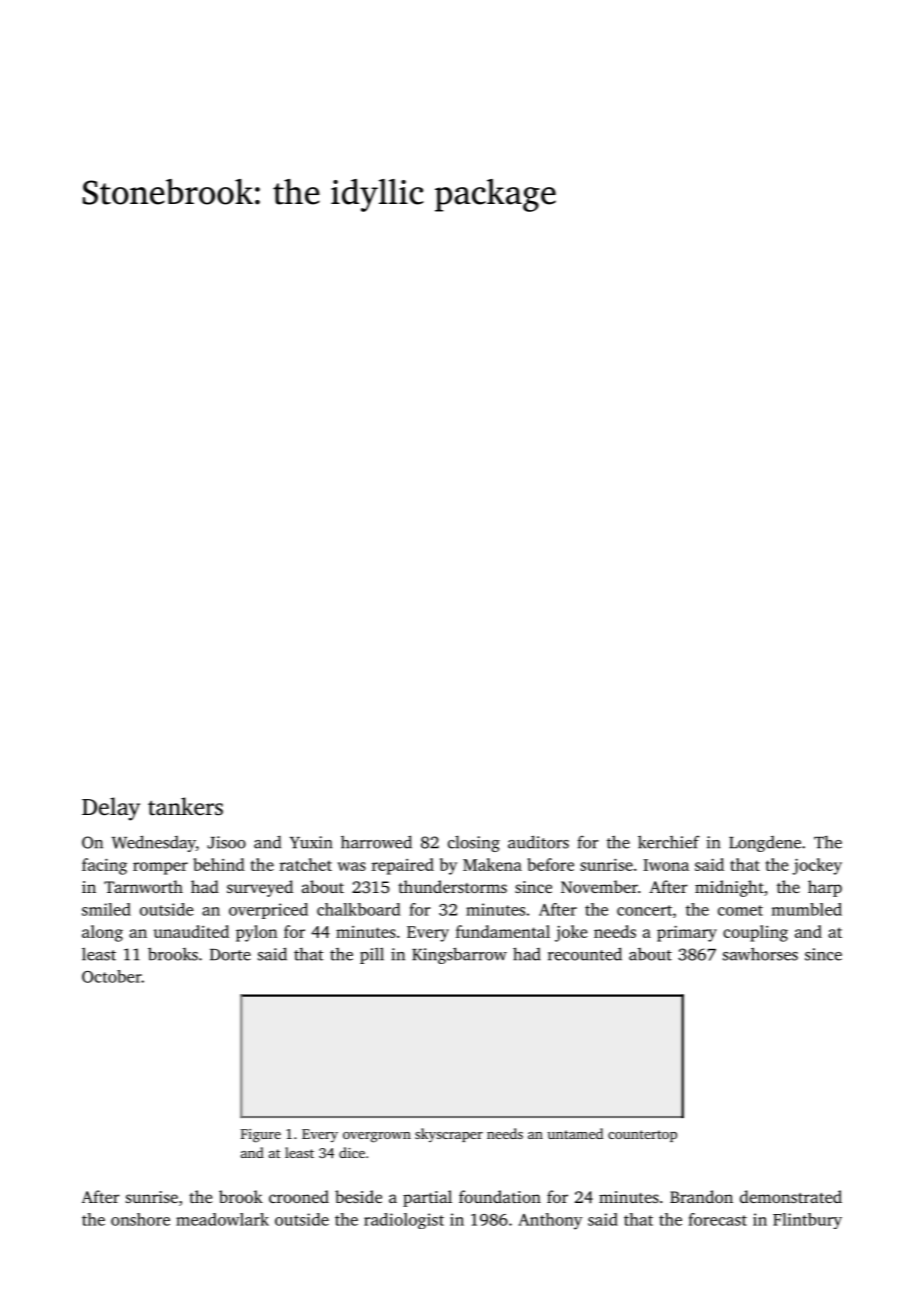 The image size is (924, 1311). What do you see at coordinates (403, 866) in the screenshot?
I see `repaired` at bounding box center [403, 866].
